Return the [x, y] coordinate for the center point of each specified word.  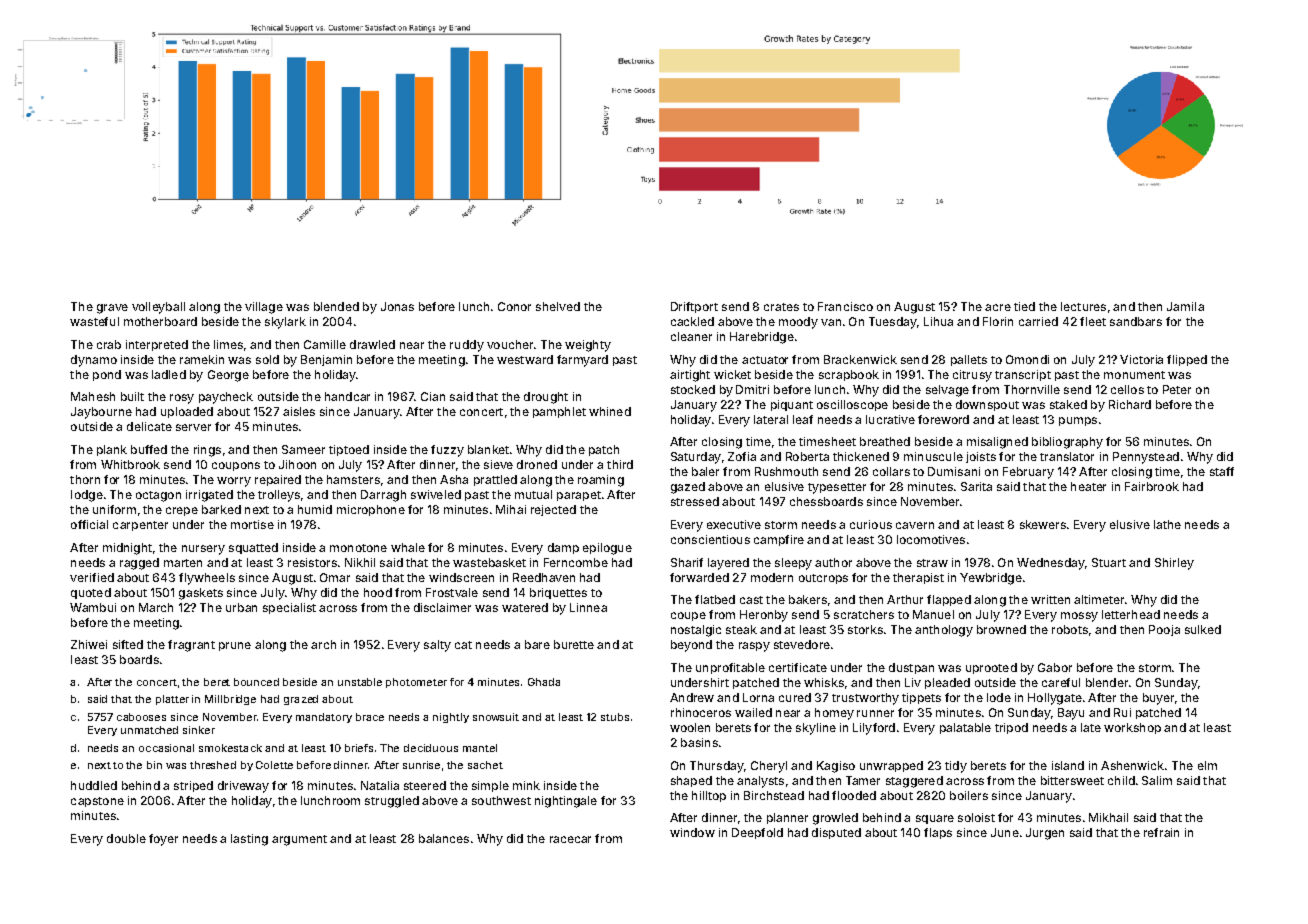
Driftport [694, 307]
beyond [691, 646]
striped [193, 786]
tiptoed [349, 450]
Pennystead [1146, 458]
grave [112, 309]
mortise [252, 524]
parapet [579, 496]
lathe [1167, 524]
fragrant [191, 646]
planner [787, 818]
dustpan [911, 668]
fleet [1093, 321]
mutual [533, 494]
